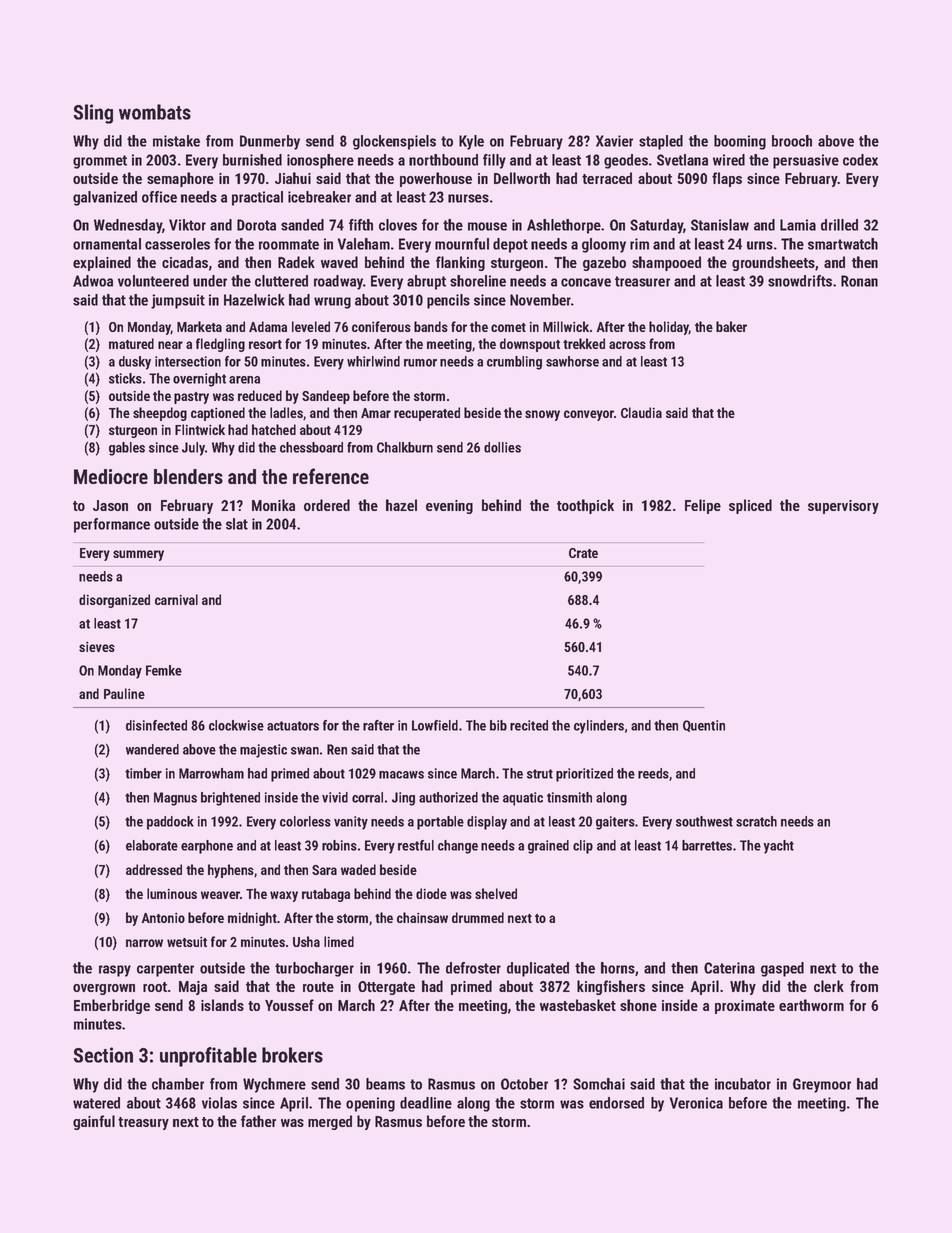 The width and height of the screenshot is (952, 1233). What do you see at coordinates (124, 693) in the screenshot?
I see `Pauline` at bounding box center [124, 693].
